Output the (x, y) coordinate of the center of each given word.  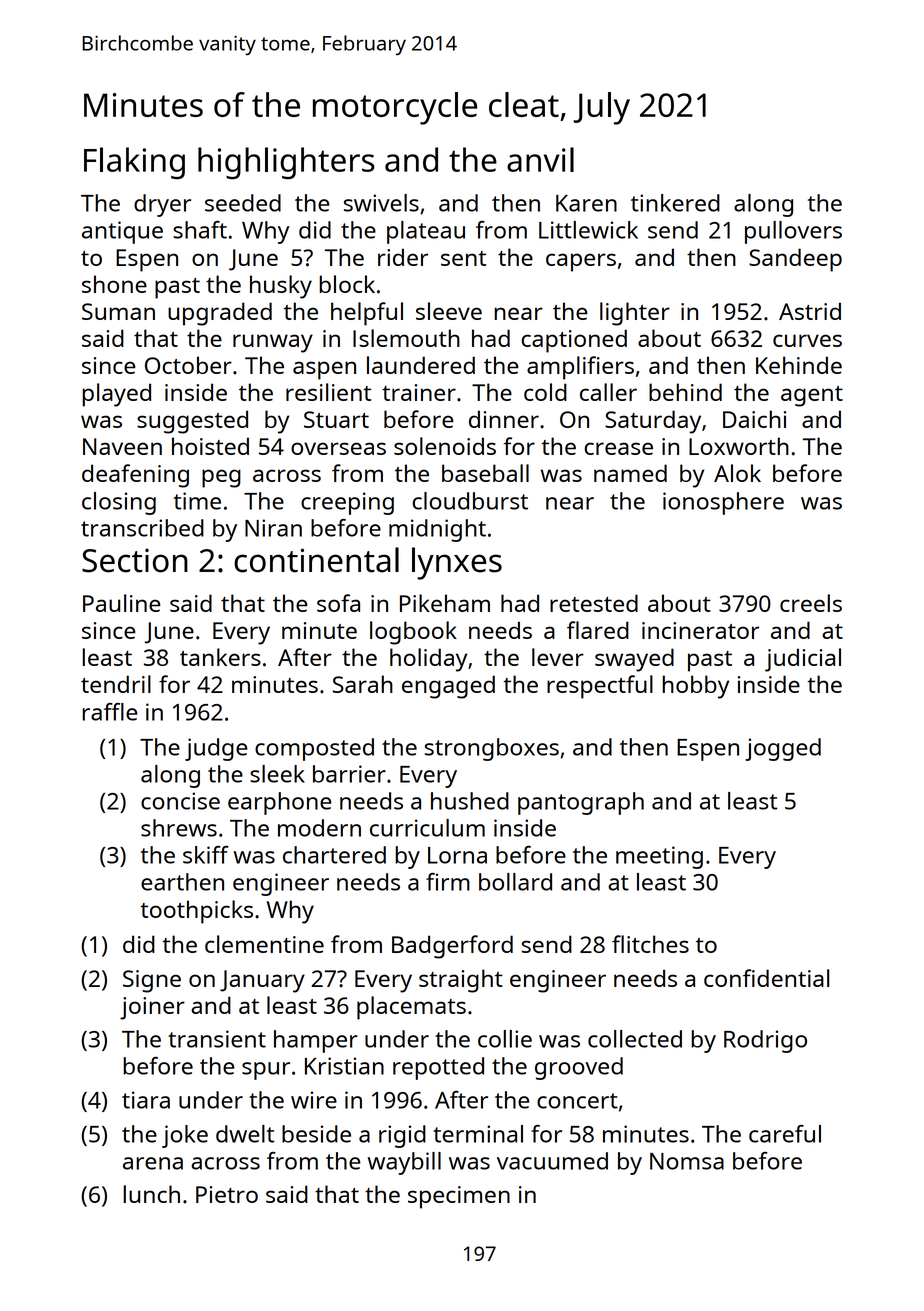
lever (558, 657)
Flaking (134, 163)
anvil (540, 159)
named (630, 473)
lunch (151, 1194)
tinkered (675, 203)
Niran (273, 528)
